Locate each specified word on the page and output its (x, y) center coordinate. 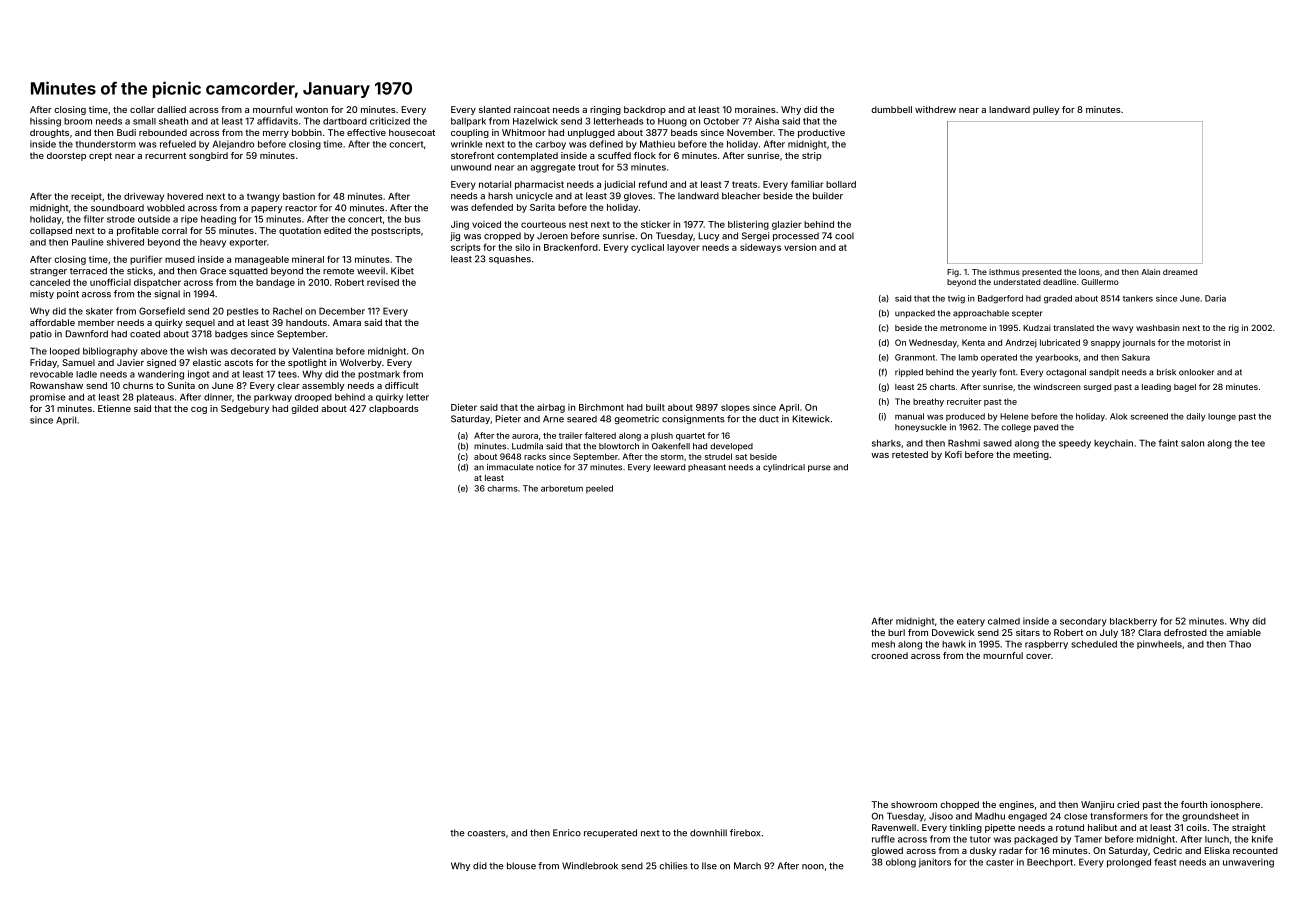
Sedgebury (245, 409)
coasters (486, 833)
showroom (914, 804)
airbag (551, 408)
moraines (755, 109)
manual (909, 416)
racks (535, 456)
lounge (1222, 417)
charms (502, 488)
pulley (1046, 110)
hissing (45, 122)
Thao (1240, 644)
